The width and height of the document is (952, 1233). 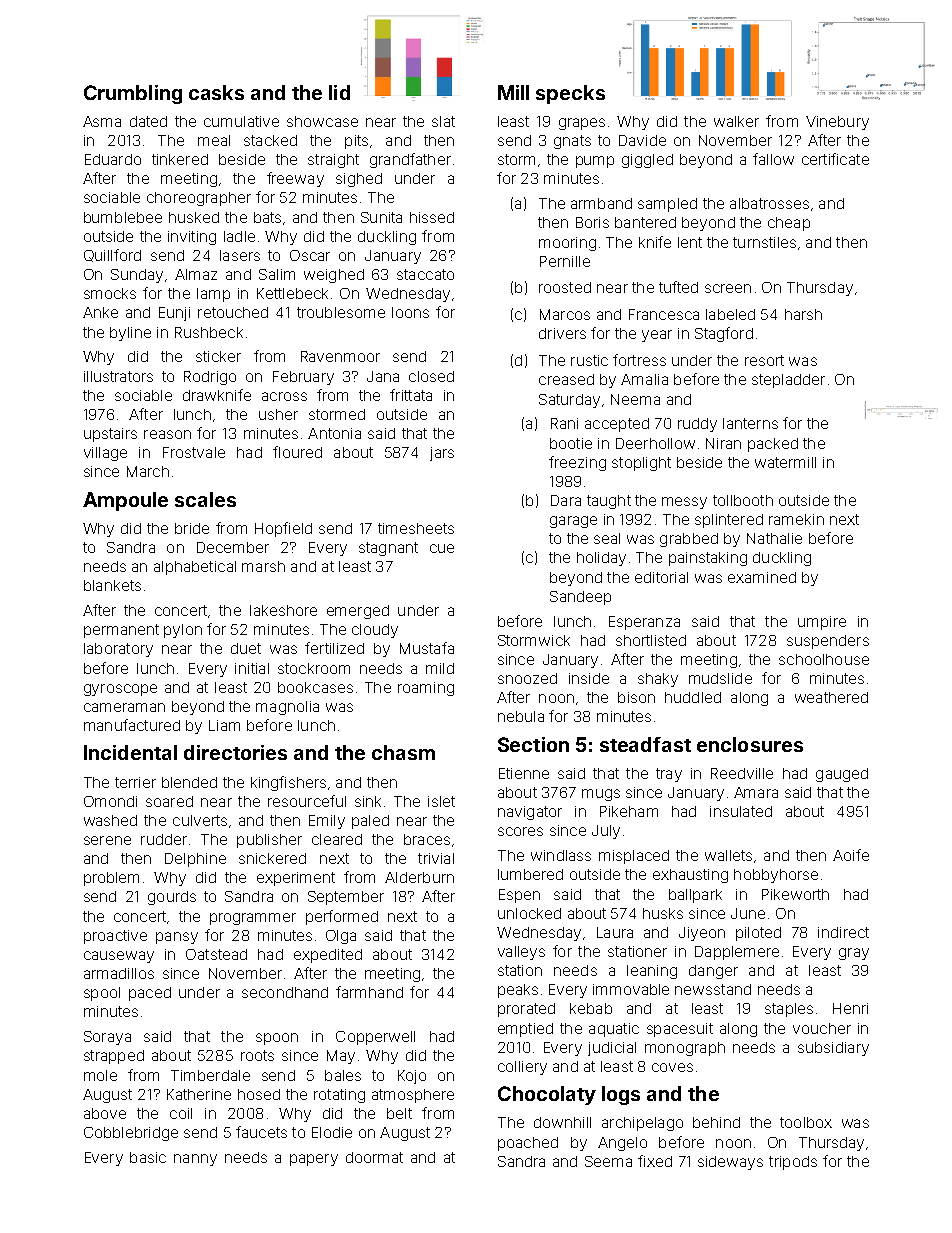 What do you see at coordinates (216, 92) in the document?
I see `casks` at bounding box center [216, 92].
